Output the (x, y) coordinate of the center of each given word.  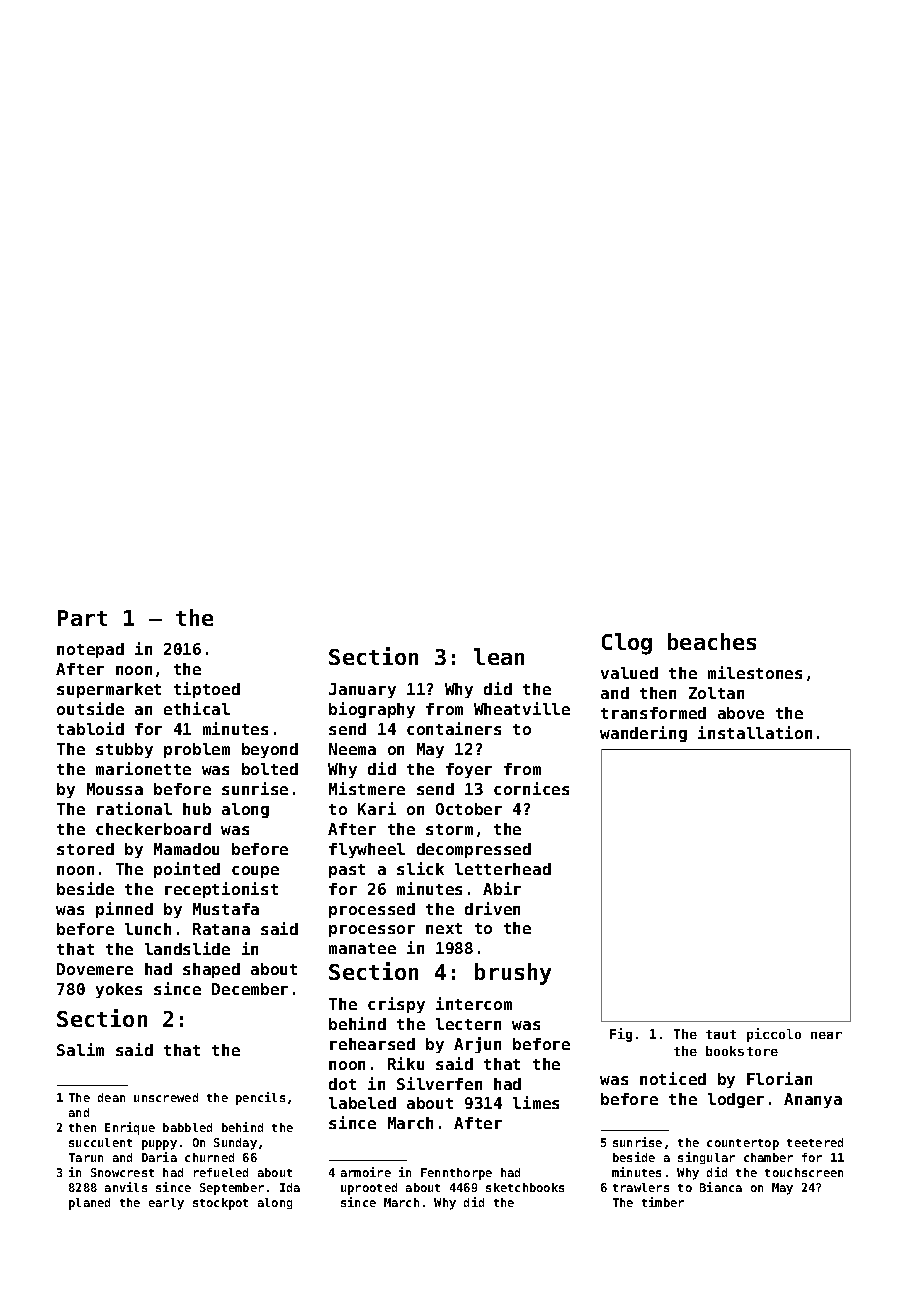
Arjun (477, 1045)
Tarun (86, 1157)
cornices (531, 788)
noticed (673, 1078)
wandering (643, 734)
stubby (124, 750)
